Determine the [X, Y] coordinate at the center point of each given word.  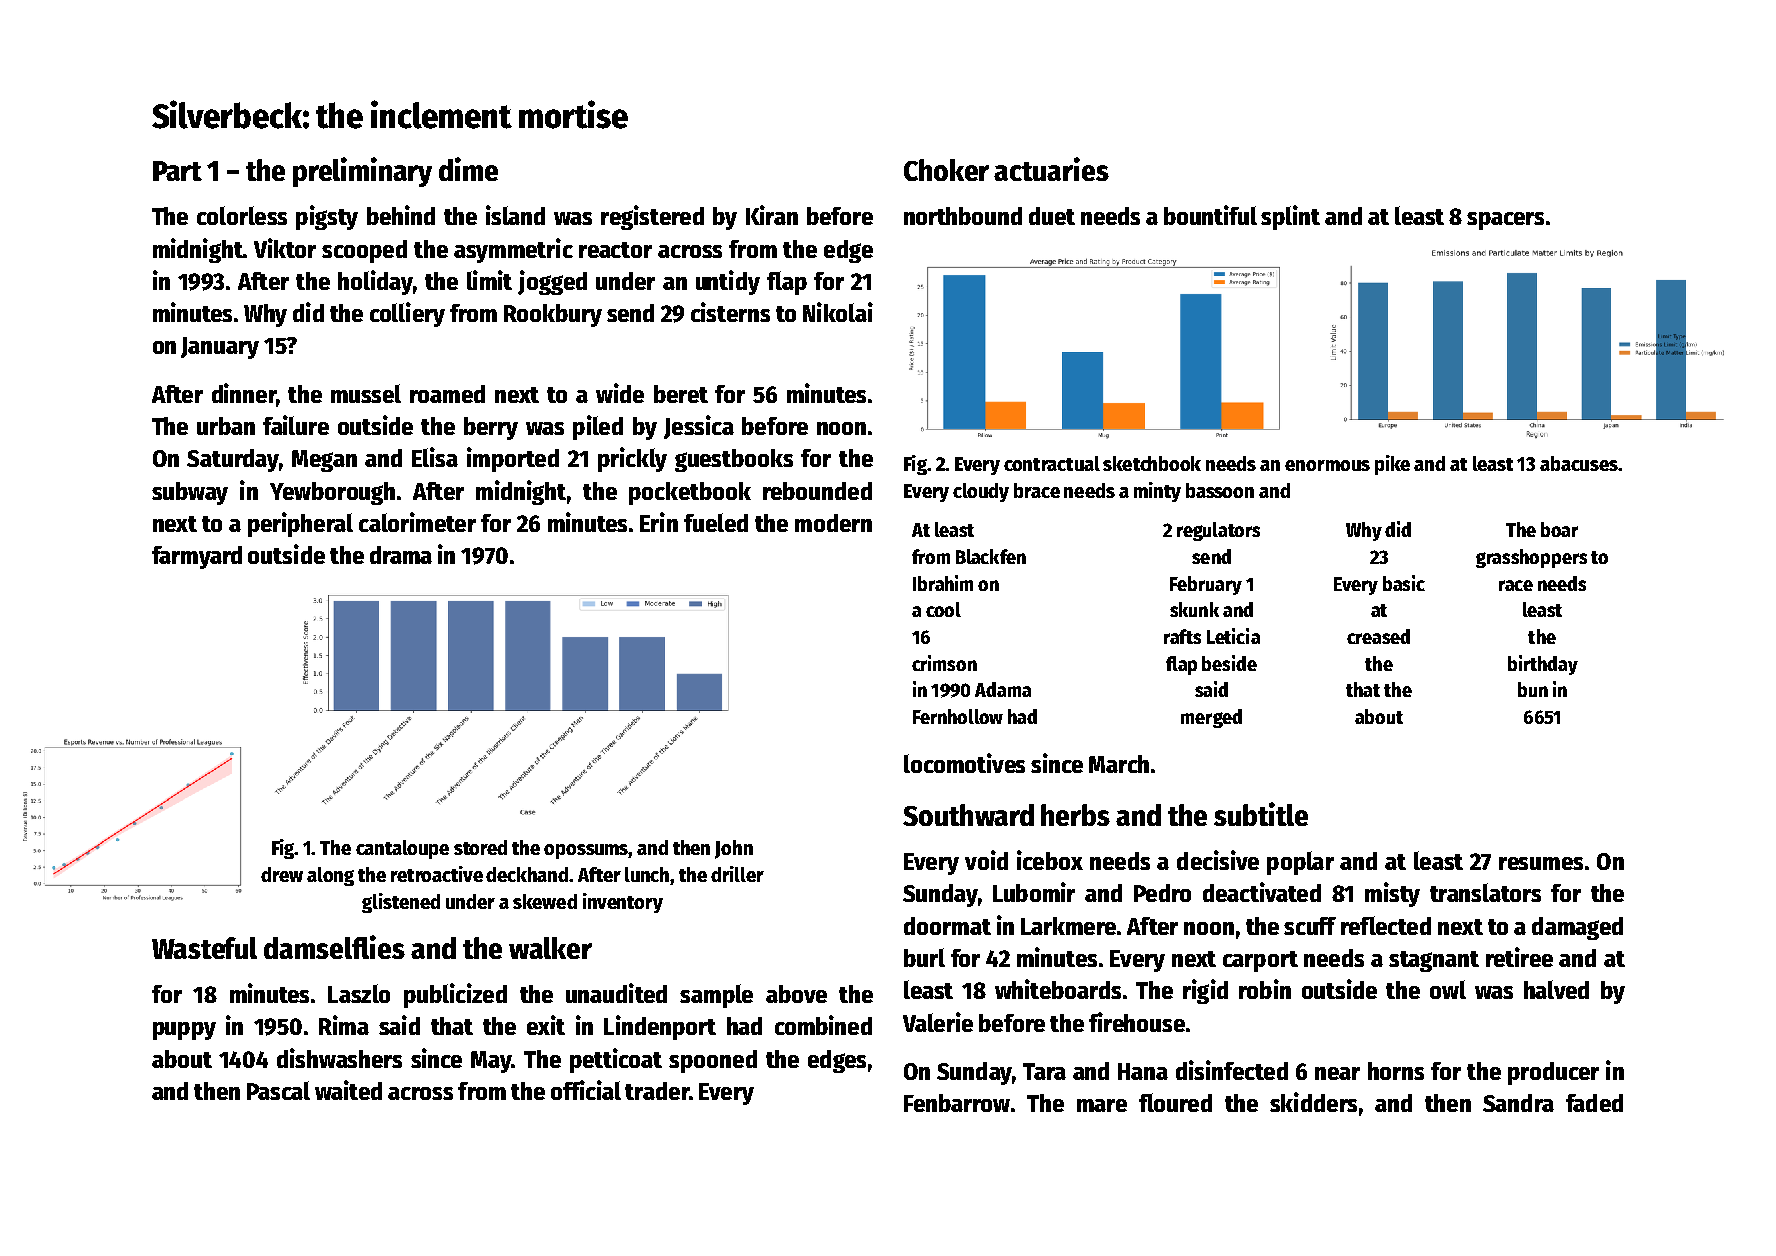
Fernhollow [958, 716]
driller [737, 874]
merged [1211, 718]
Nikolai [838, 312]
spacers [1505, 221]
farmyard [197, 557]
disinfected [1232, 1070]
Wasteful [204, 948]
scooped [364, 251]
